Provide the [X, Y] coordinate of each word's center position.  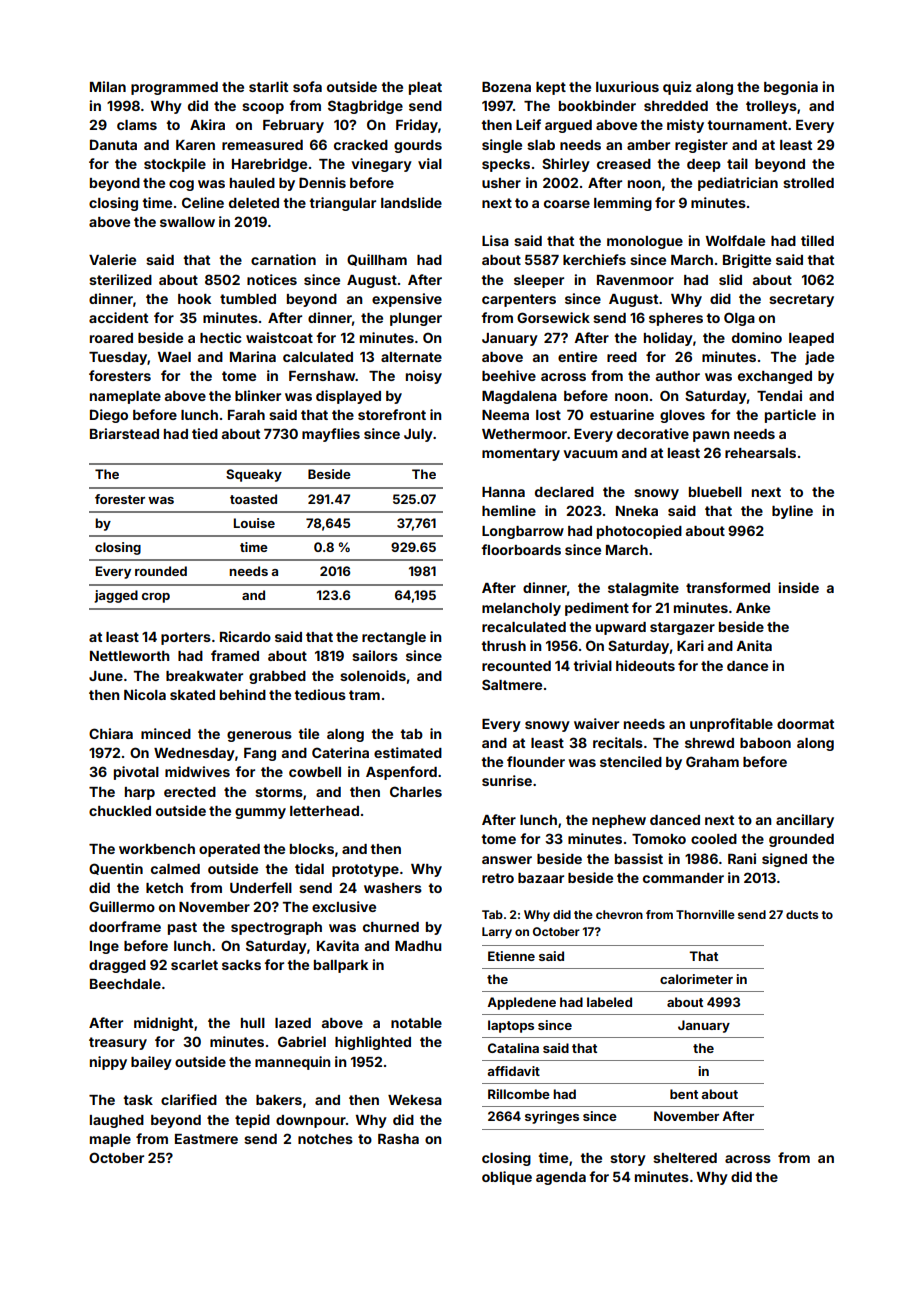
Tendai [779, 395]
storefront [392, 414]
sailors [375, 655]
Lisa [495, 240]
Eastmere [206, 1139]
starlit [268, 86]
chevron [619, 914]
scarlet [194, 965]
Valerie [112, 259]
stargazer [682, 628]
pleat [425, 88]
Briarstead [124, 433]
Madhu [418, 946]
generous [259, 736]
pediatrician [738, 184]
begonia [791, 88]
